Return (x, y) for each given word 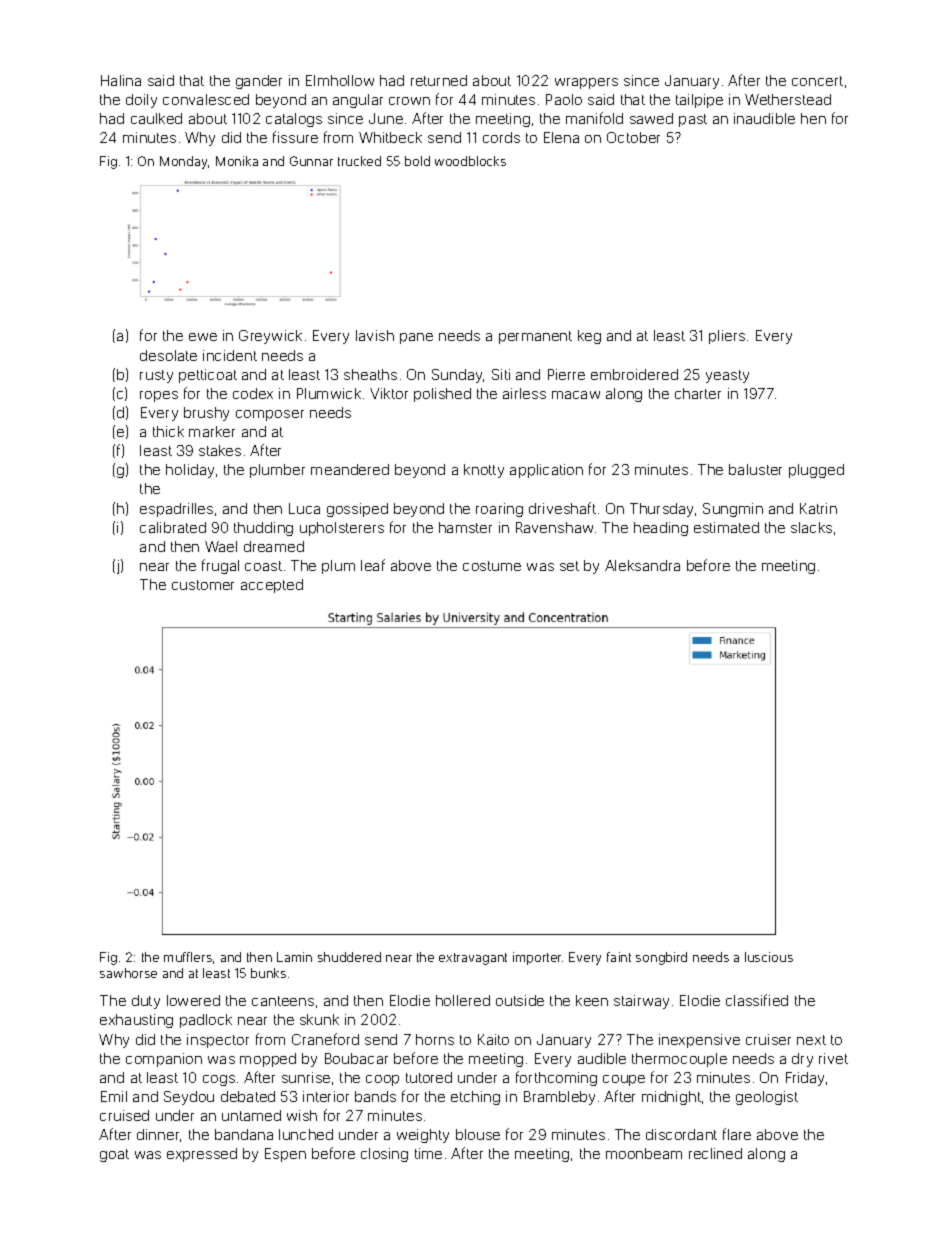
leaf (373, 565)
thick (168, 431)
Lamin (294, 957)
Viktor (389, 393)
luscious (769, 957)
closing (384, 1155)
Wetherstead (788, 99)
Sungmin (733, 510)
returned (439, 80)
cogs (219, 1080)
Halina (121, 80)
